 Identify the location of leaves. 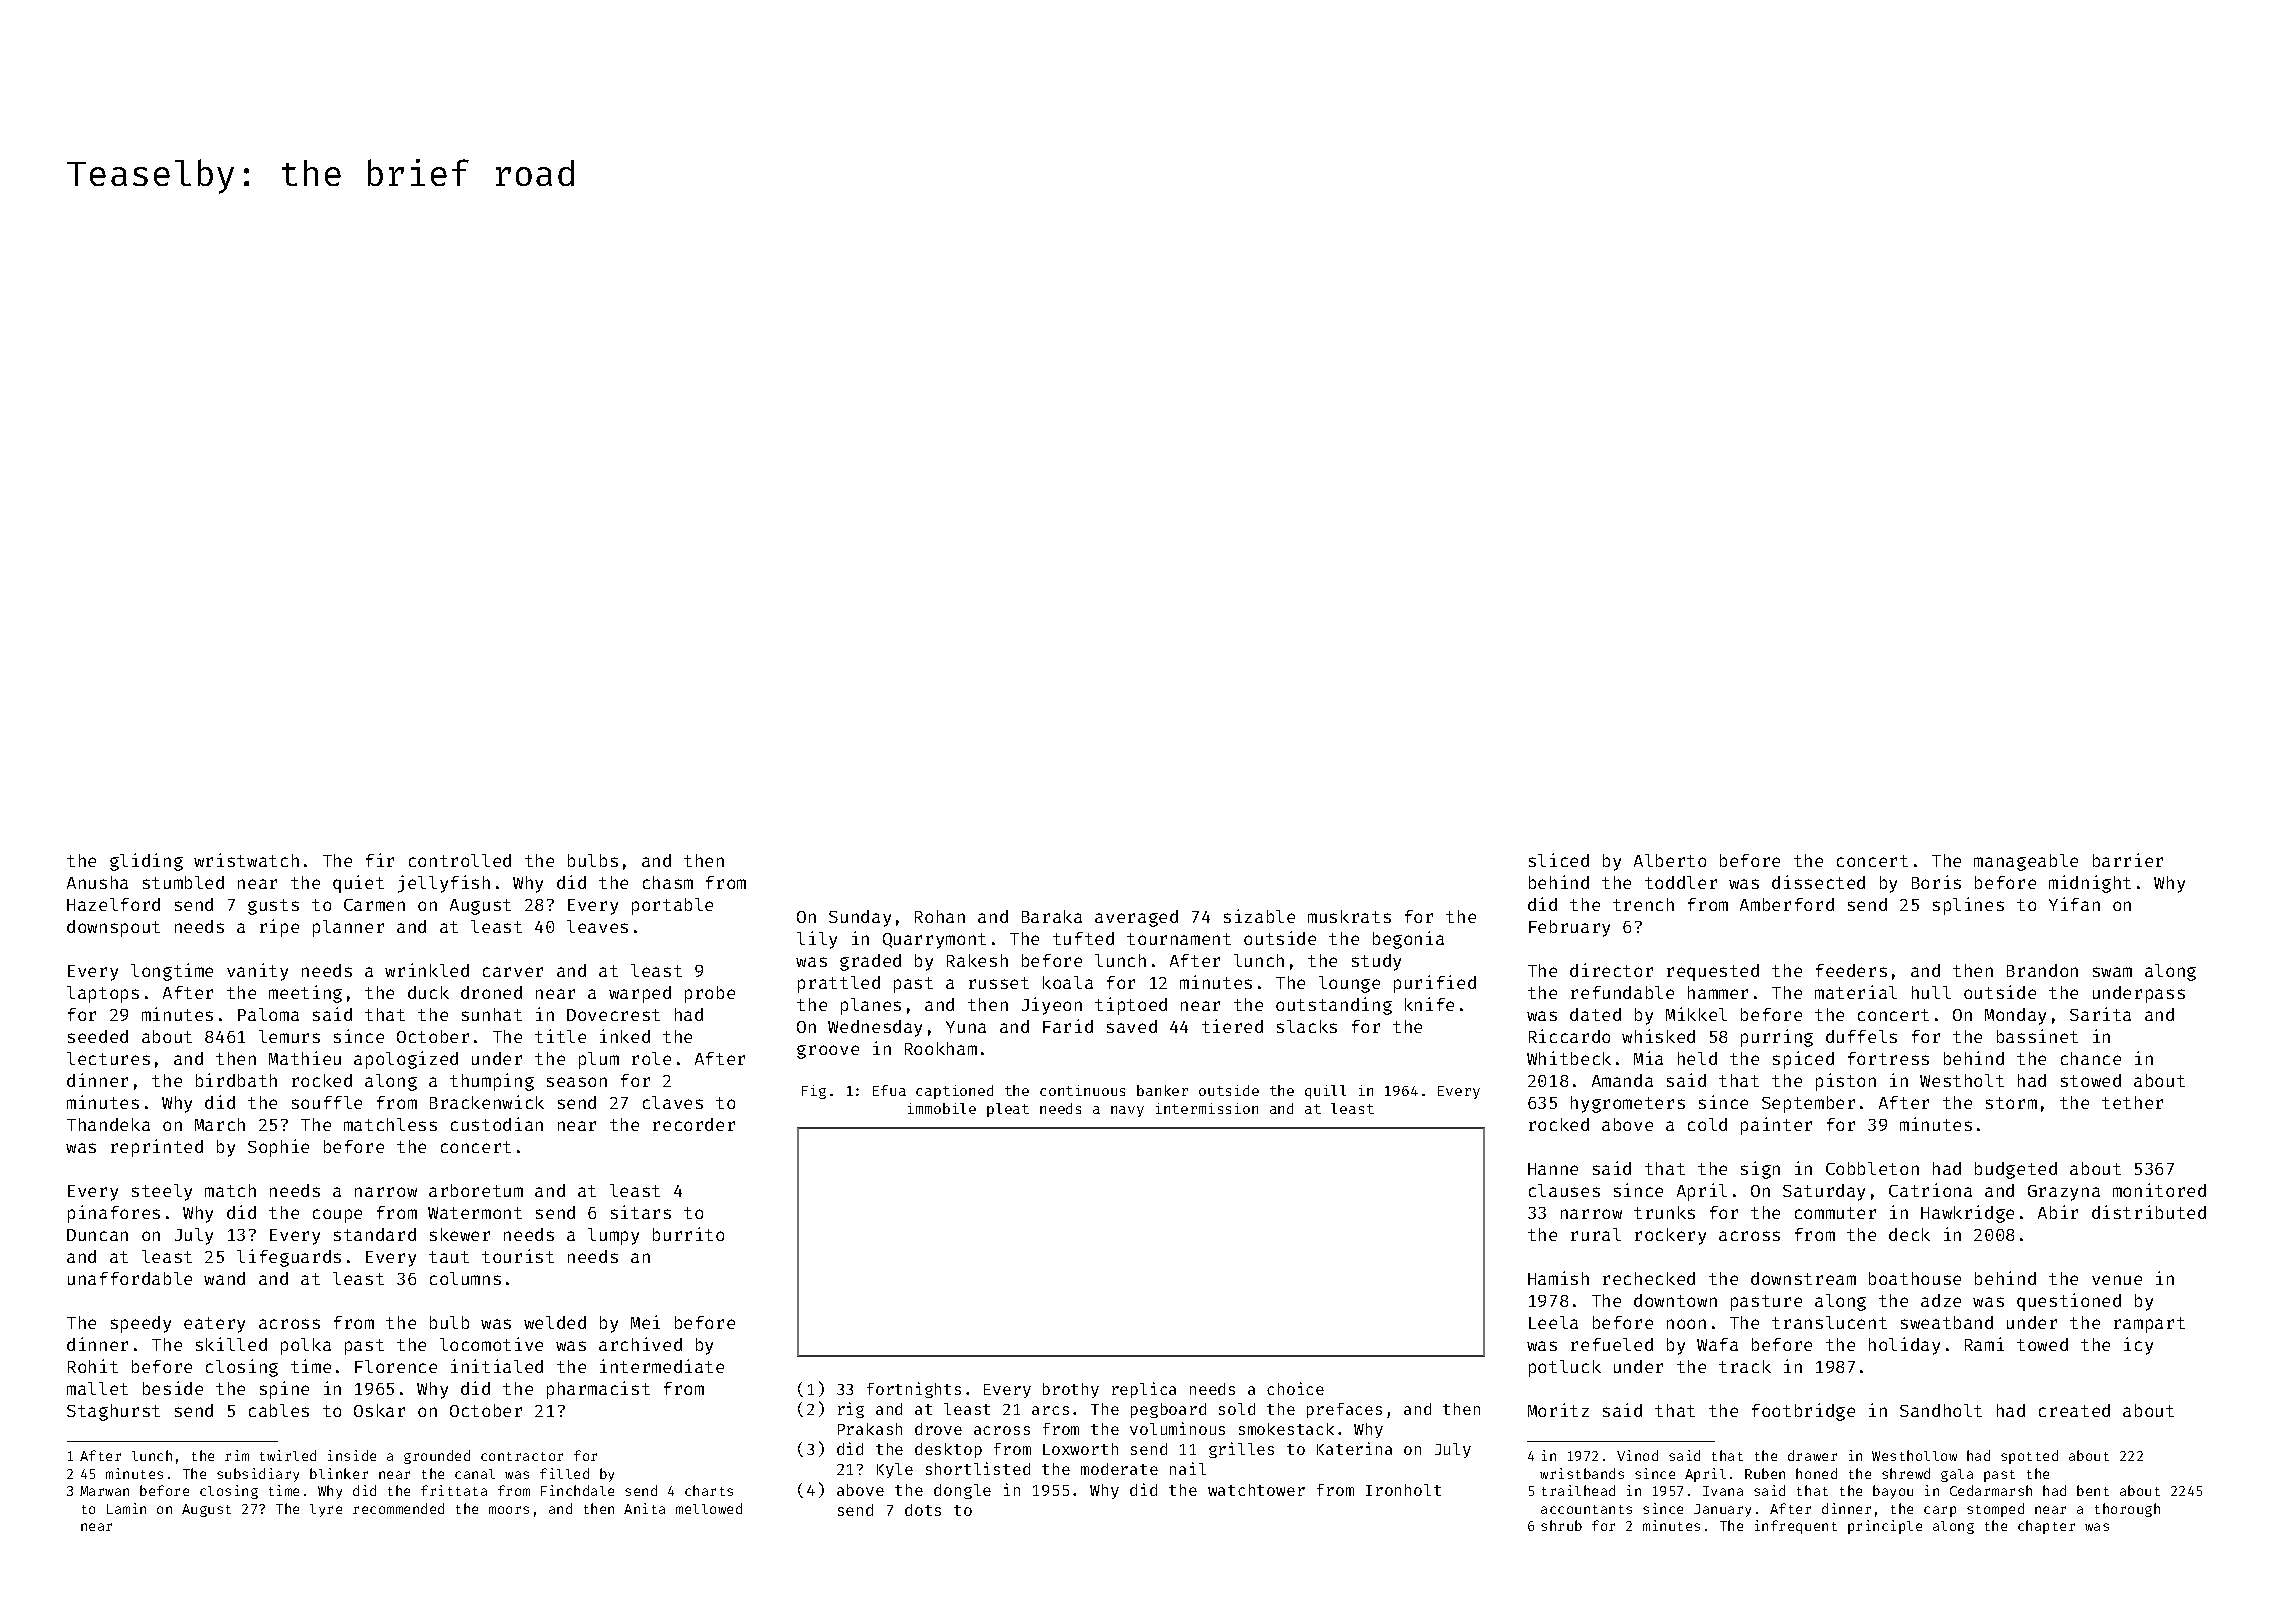
(597, 926).
